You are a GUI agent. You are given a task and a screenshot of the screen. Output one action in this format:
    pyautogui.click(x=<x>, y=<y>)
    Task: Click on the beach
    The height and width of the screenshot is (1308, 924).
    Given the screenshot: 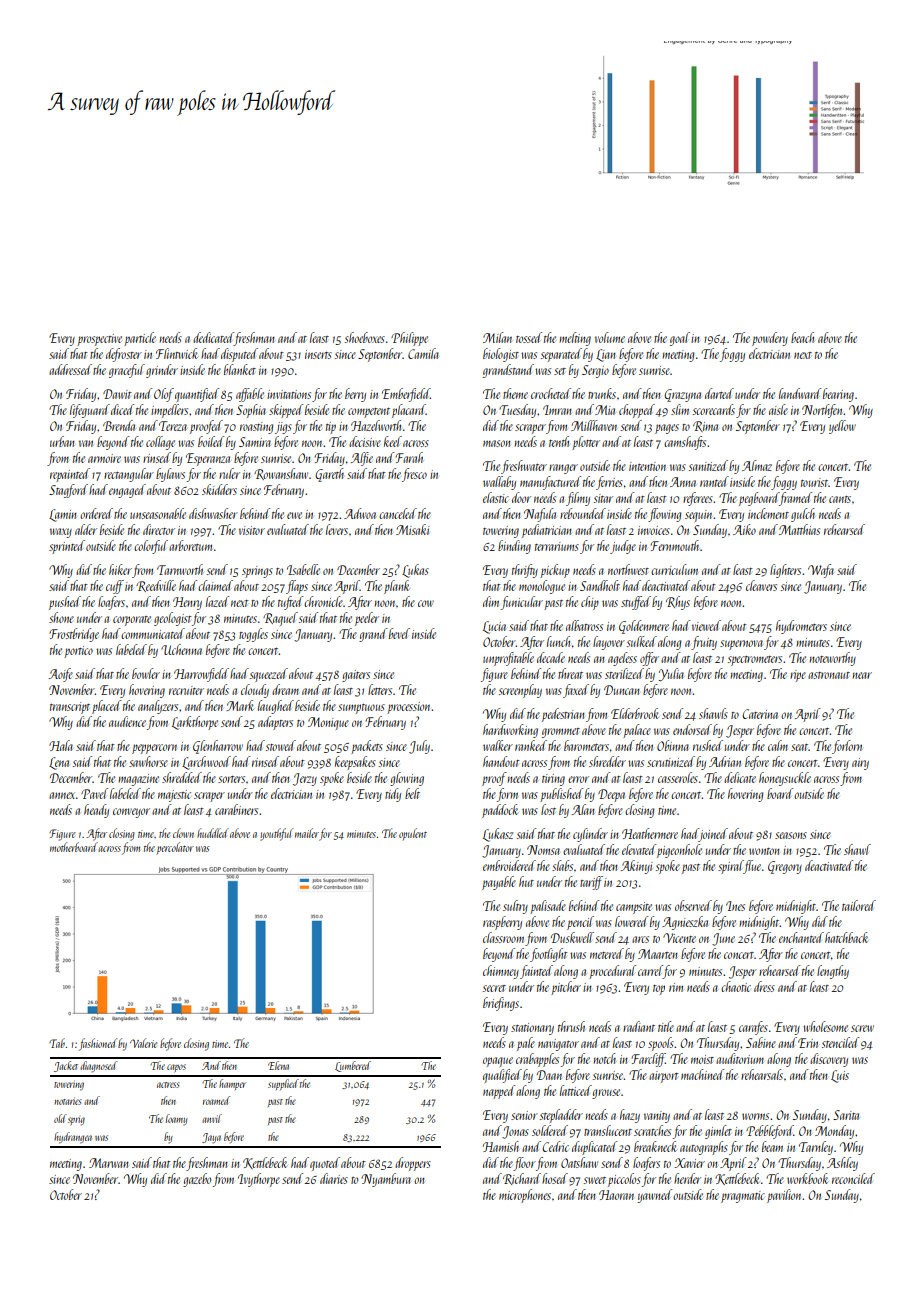 What is the action you would take?
    pyautogui.click(x=802, y=337)
